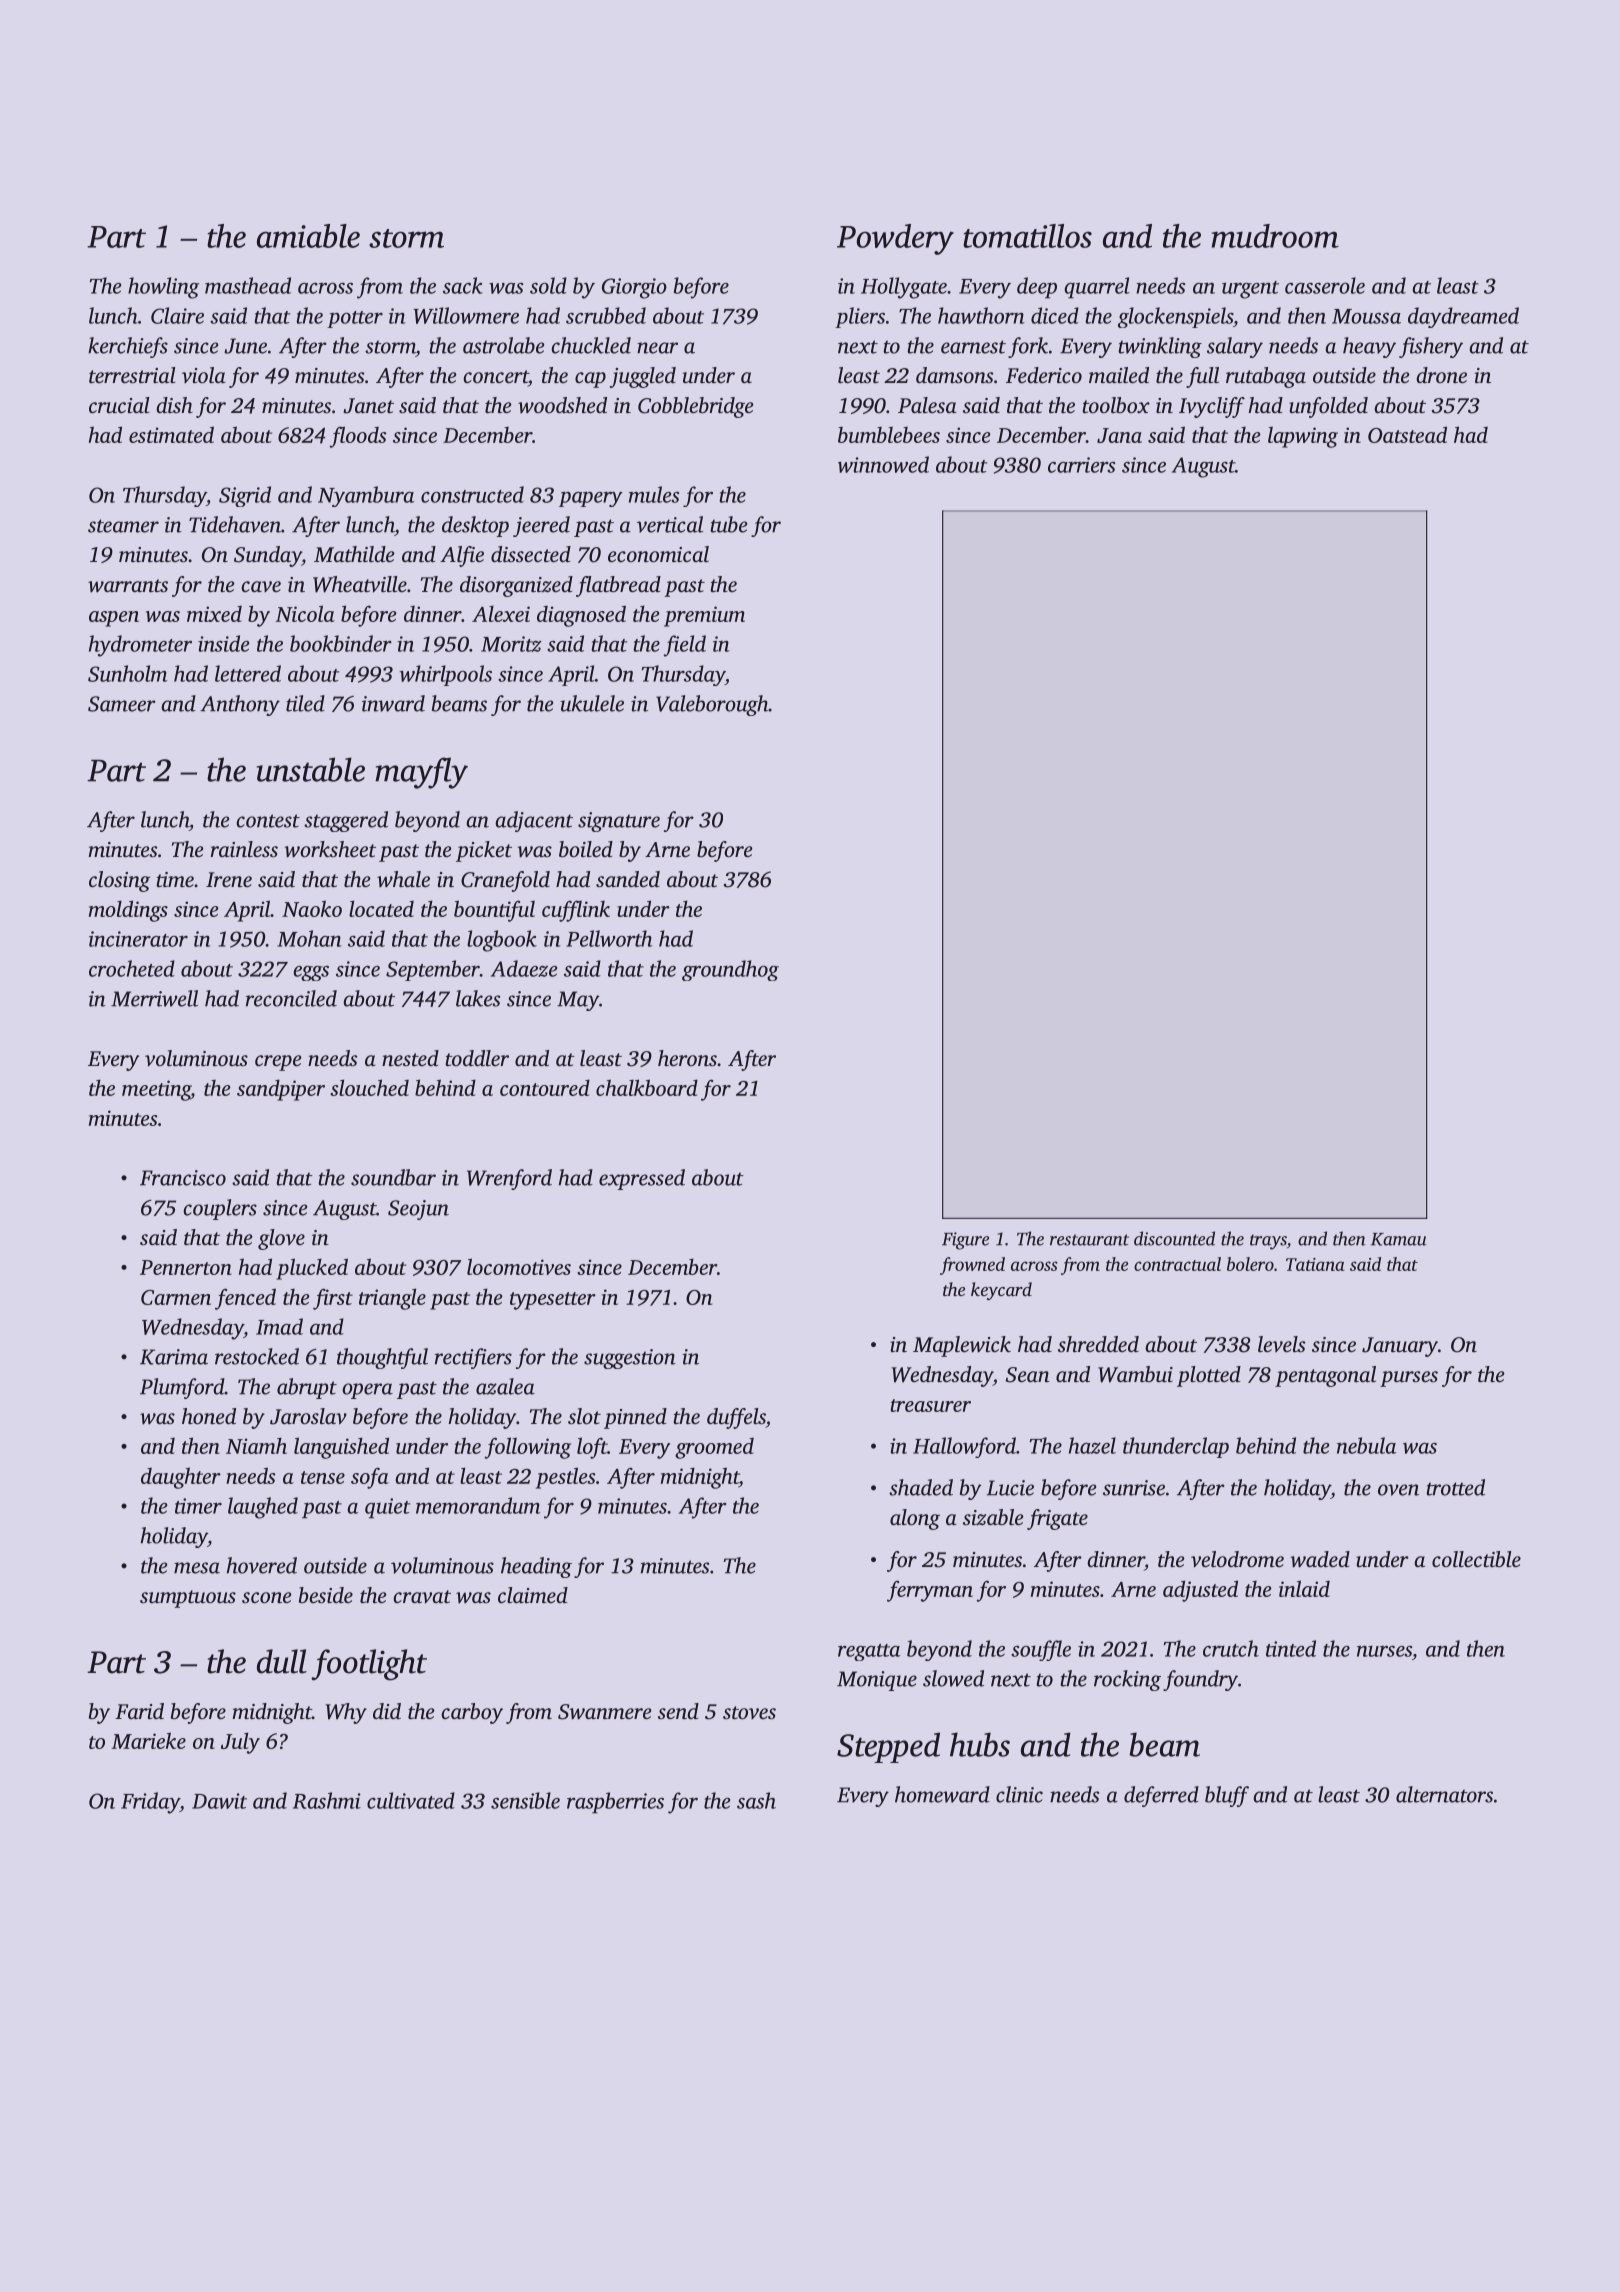 The image size is (1620, 2292). Describe the element at coordinates (163, 288) in the image. I see `howling` at that location.
